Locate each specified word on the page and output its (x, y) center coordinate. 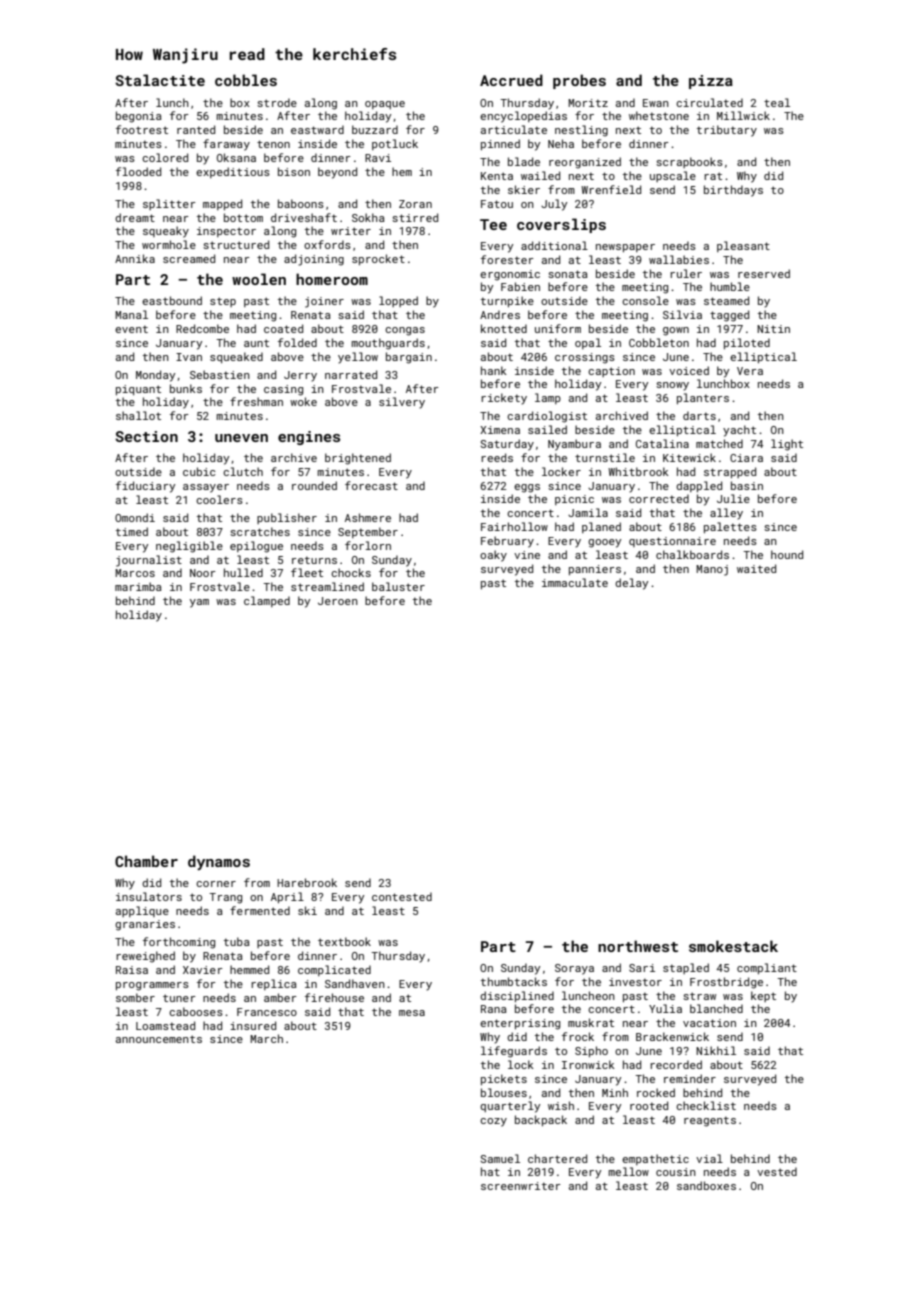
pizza (711, 82)
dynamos (219, 862)
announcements (159, 1039)
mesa (412, 1013)
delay (631, 584)
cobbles (246, 80)
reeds (497, 457)
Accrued (511, 80)
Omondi (135, 517)
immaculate (575, 582)
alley (726, 514)
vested (777, 1171)
